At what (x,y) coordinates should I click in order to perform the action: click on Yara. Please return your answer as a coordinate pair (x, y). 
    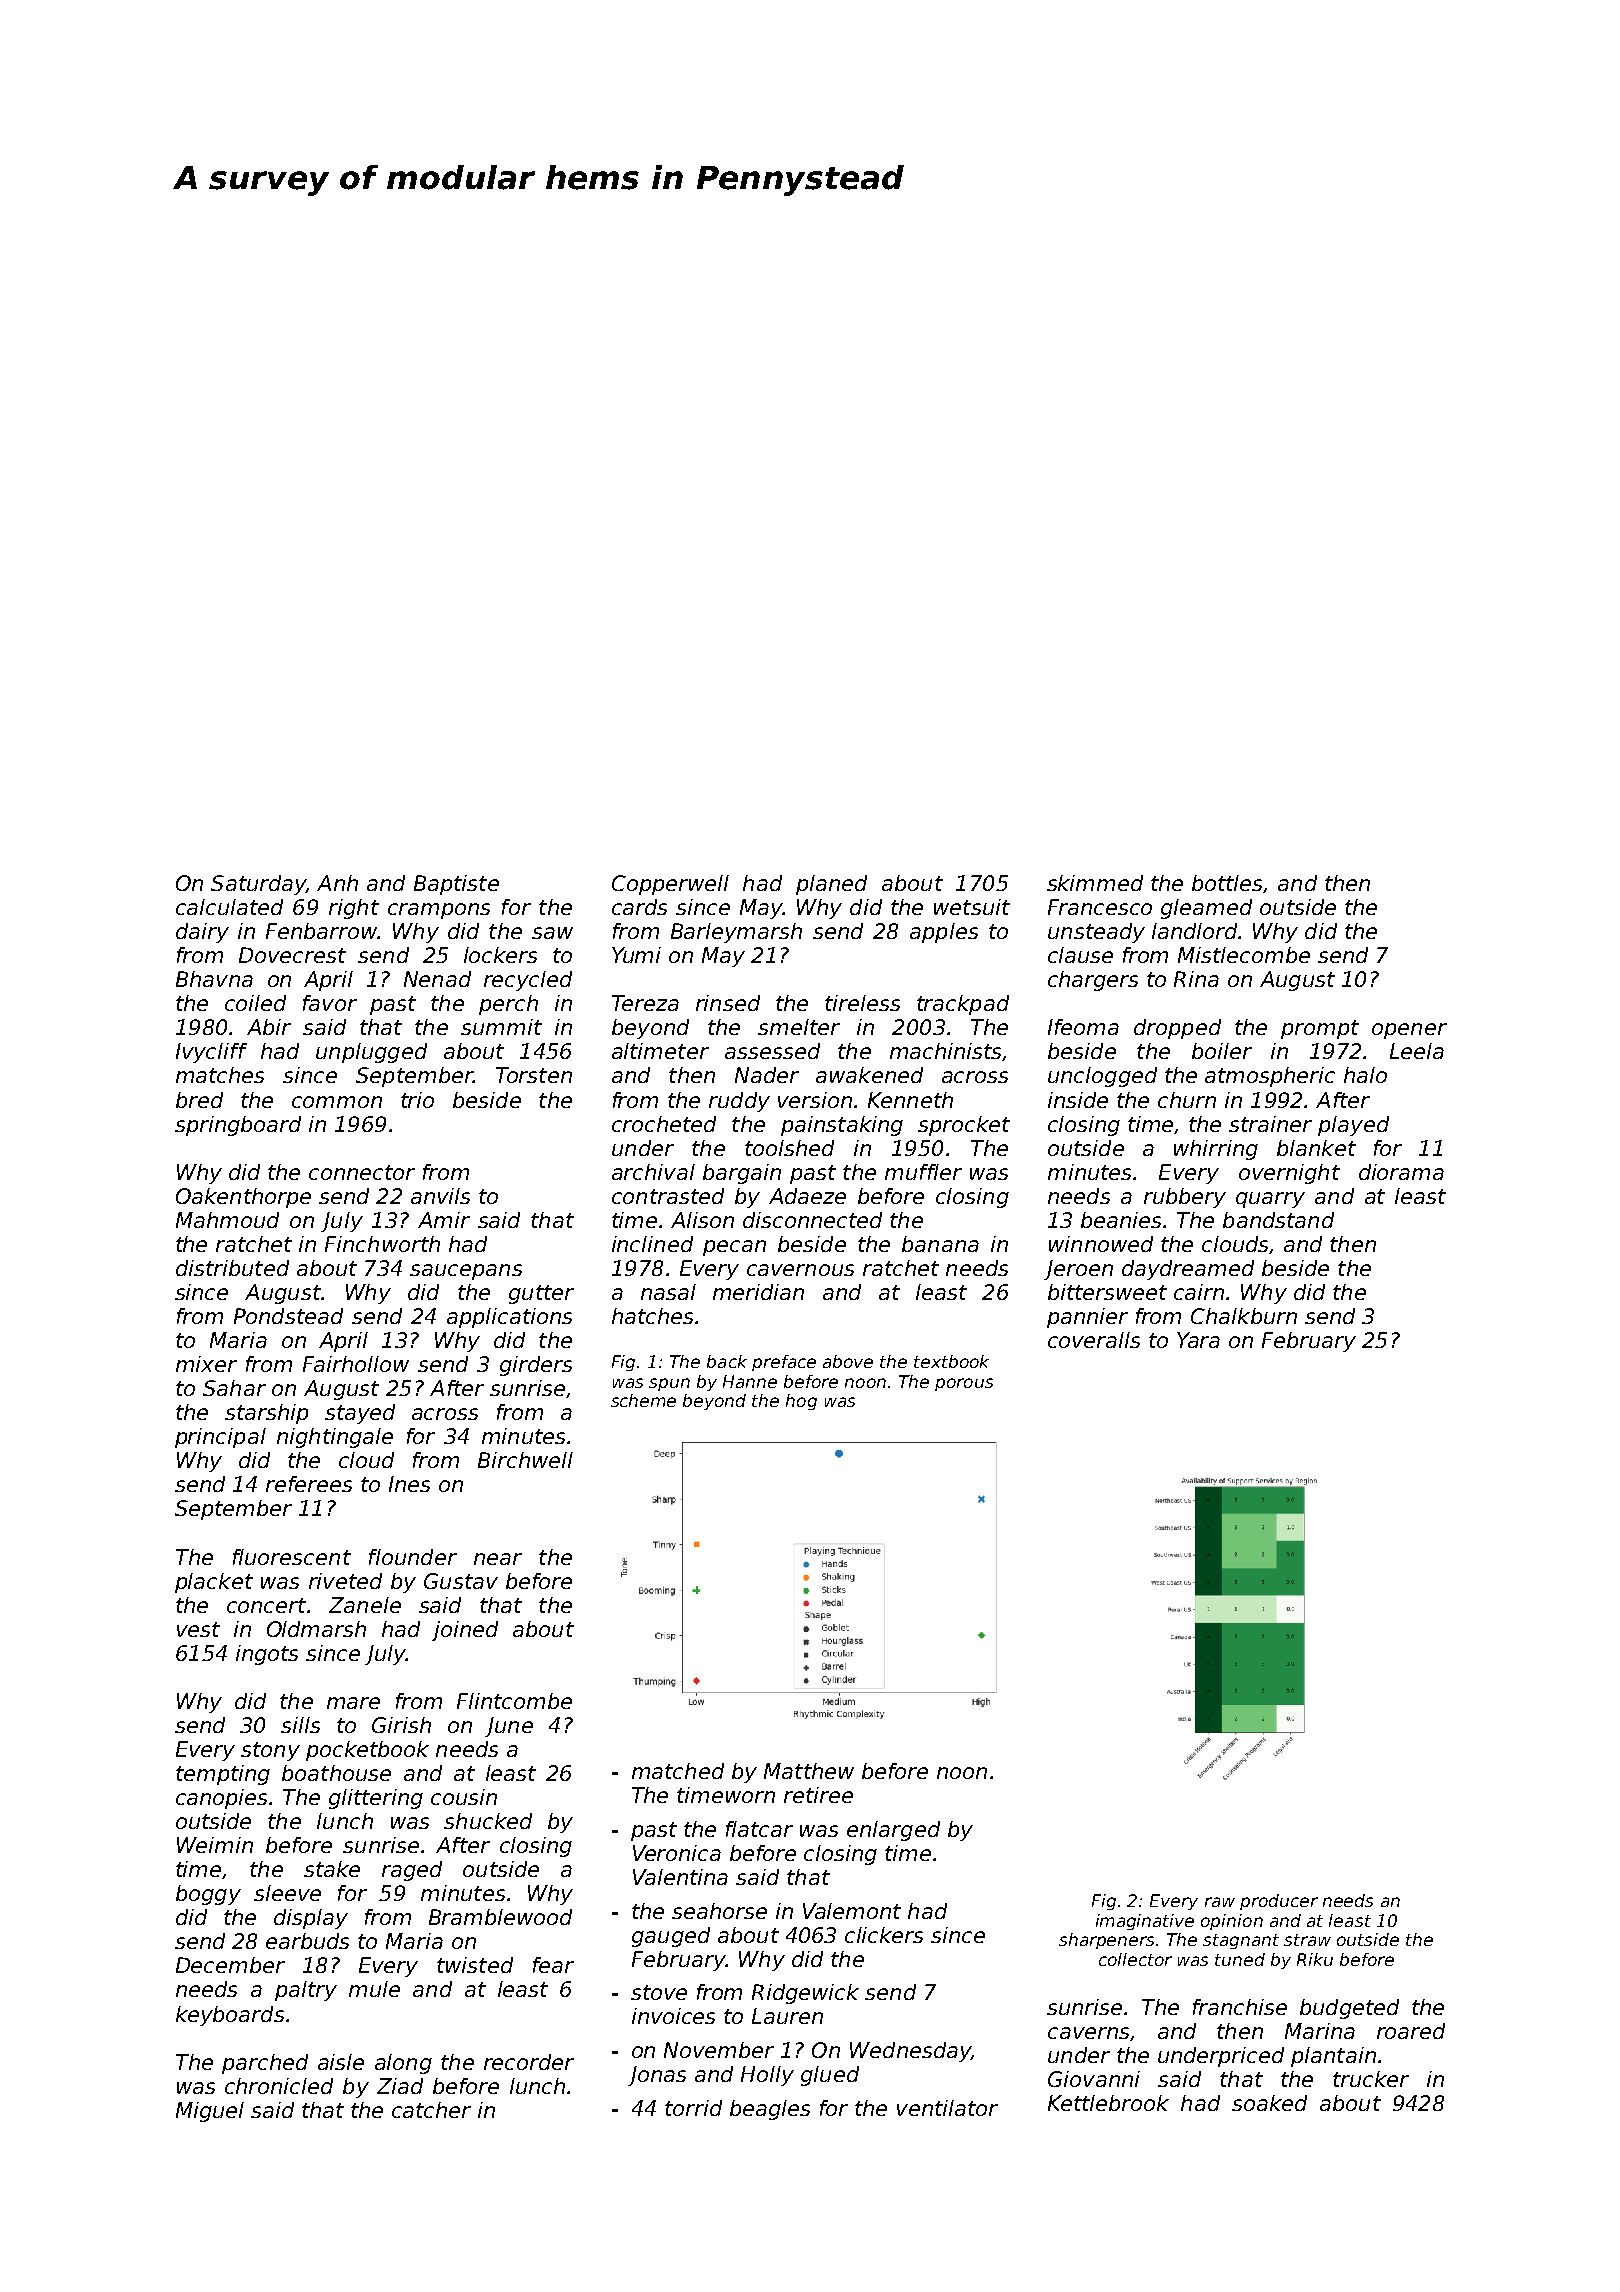
    Looking at the image, I should click on (1198, 1340).
